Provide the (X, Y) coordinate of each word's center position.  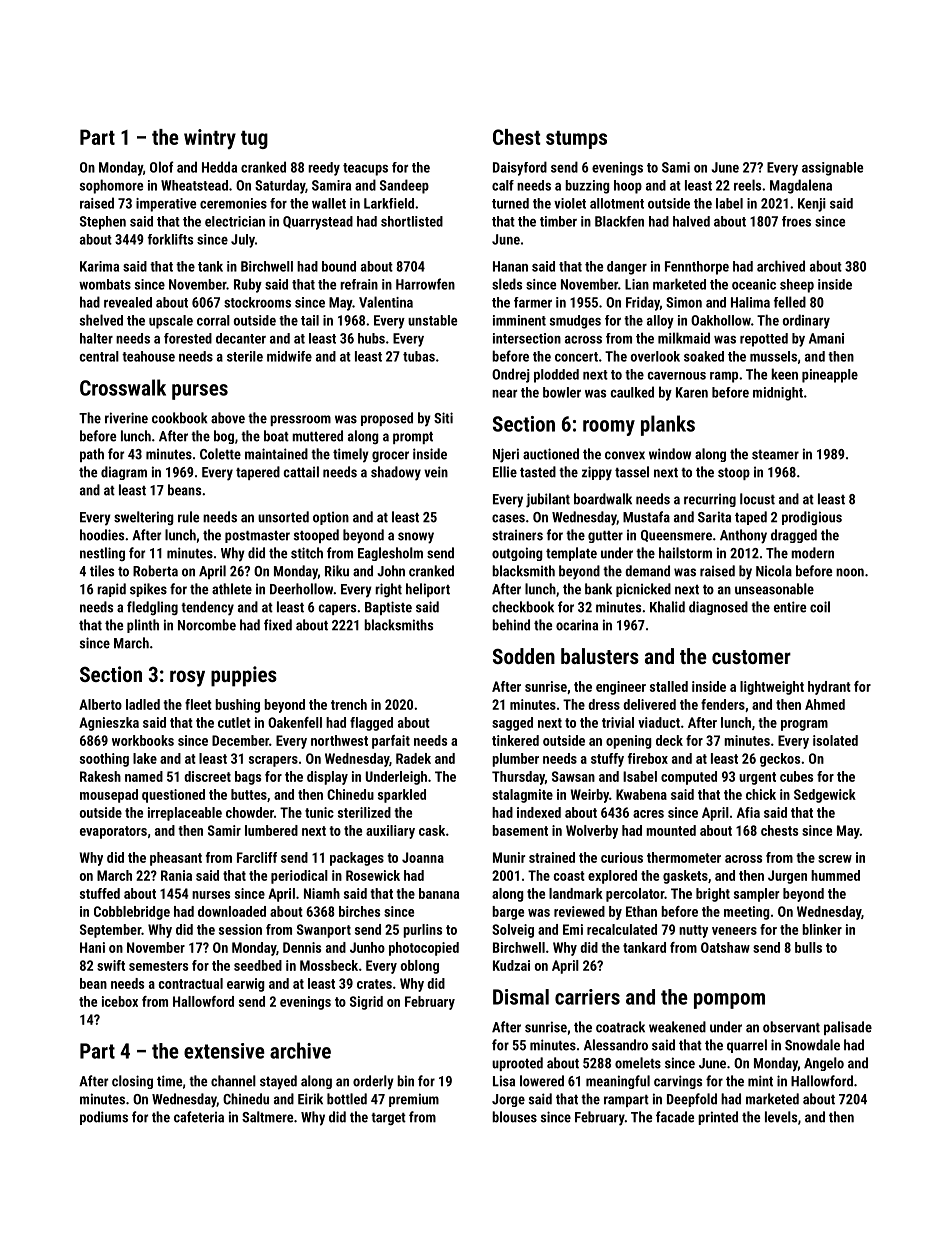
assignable (832, 169)
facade (675, 1117)
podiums (104, 1118)
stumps (576, 140)
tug (254, 140)
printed (718, 1118)
